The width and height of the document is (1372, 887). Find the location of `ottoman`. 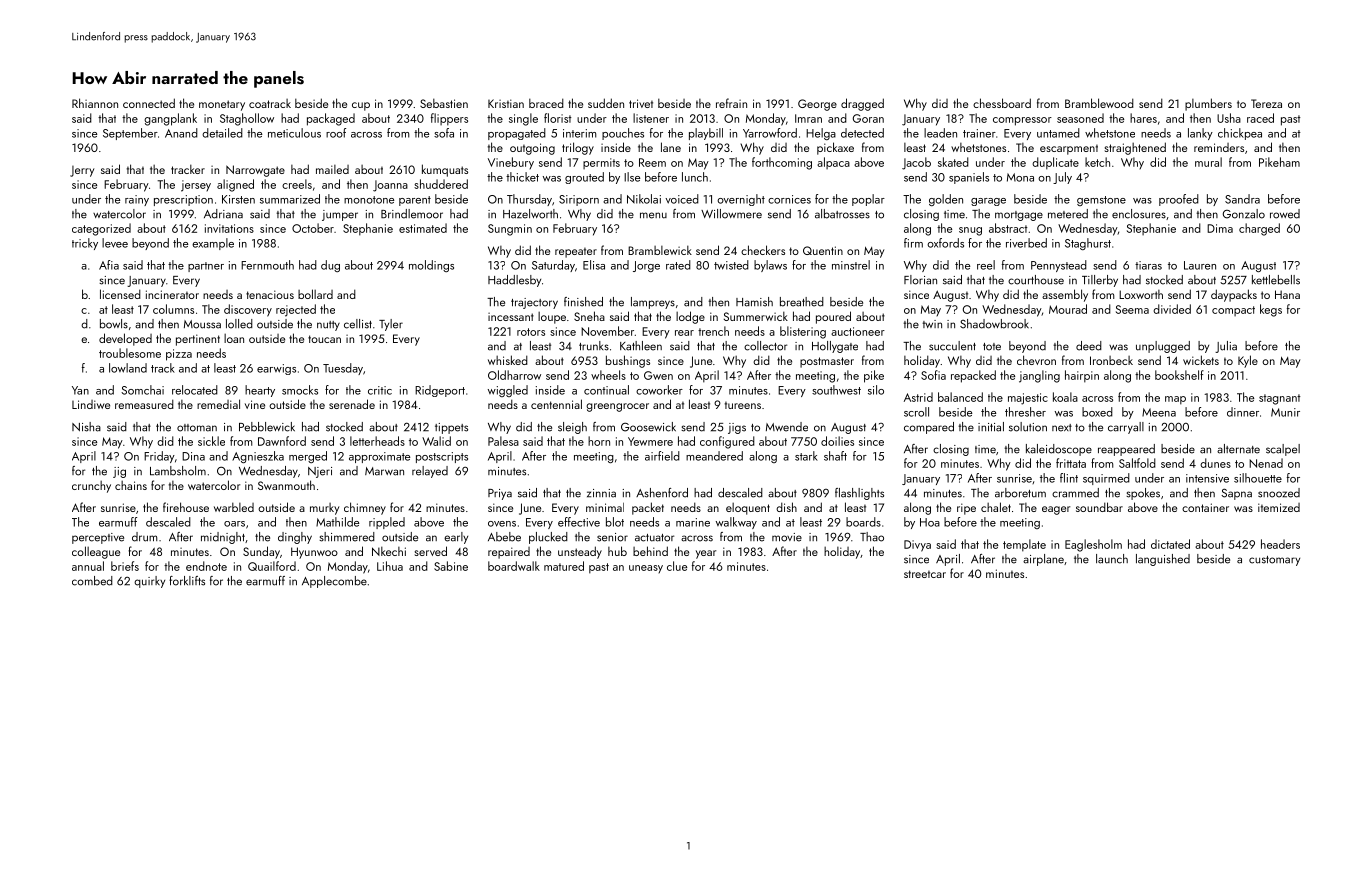

ottoman is located at coordinates (197, 428).
